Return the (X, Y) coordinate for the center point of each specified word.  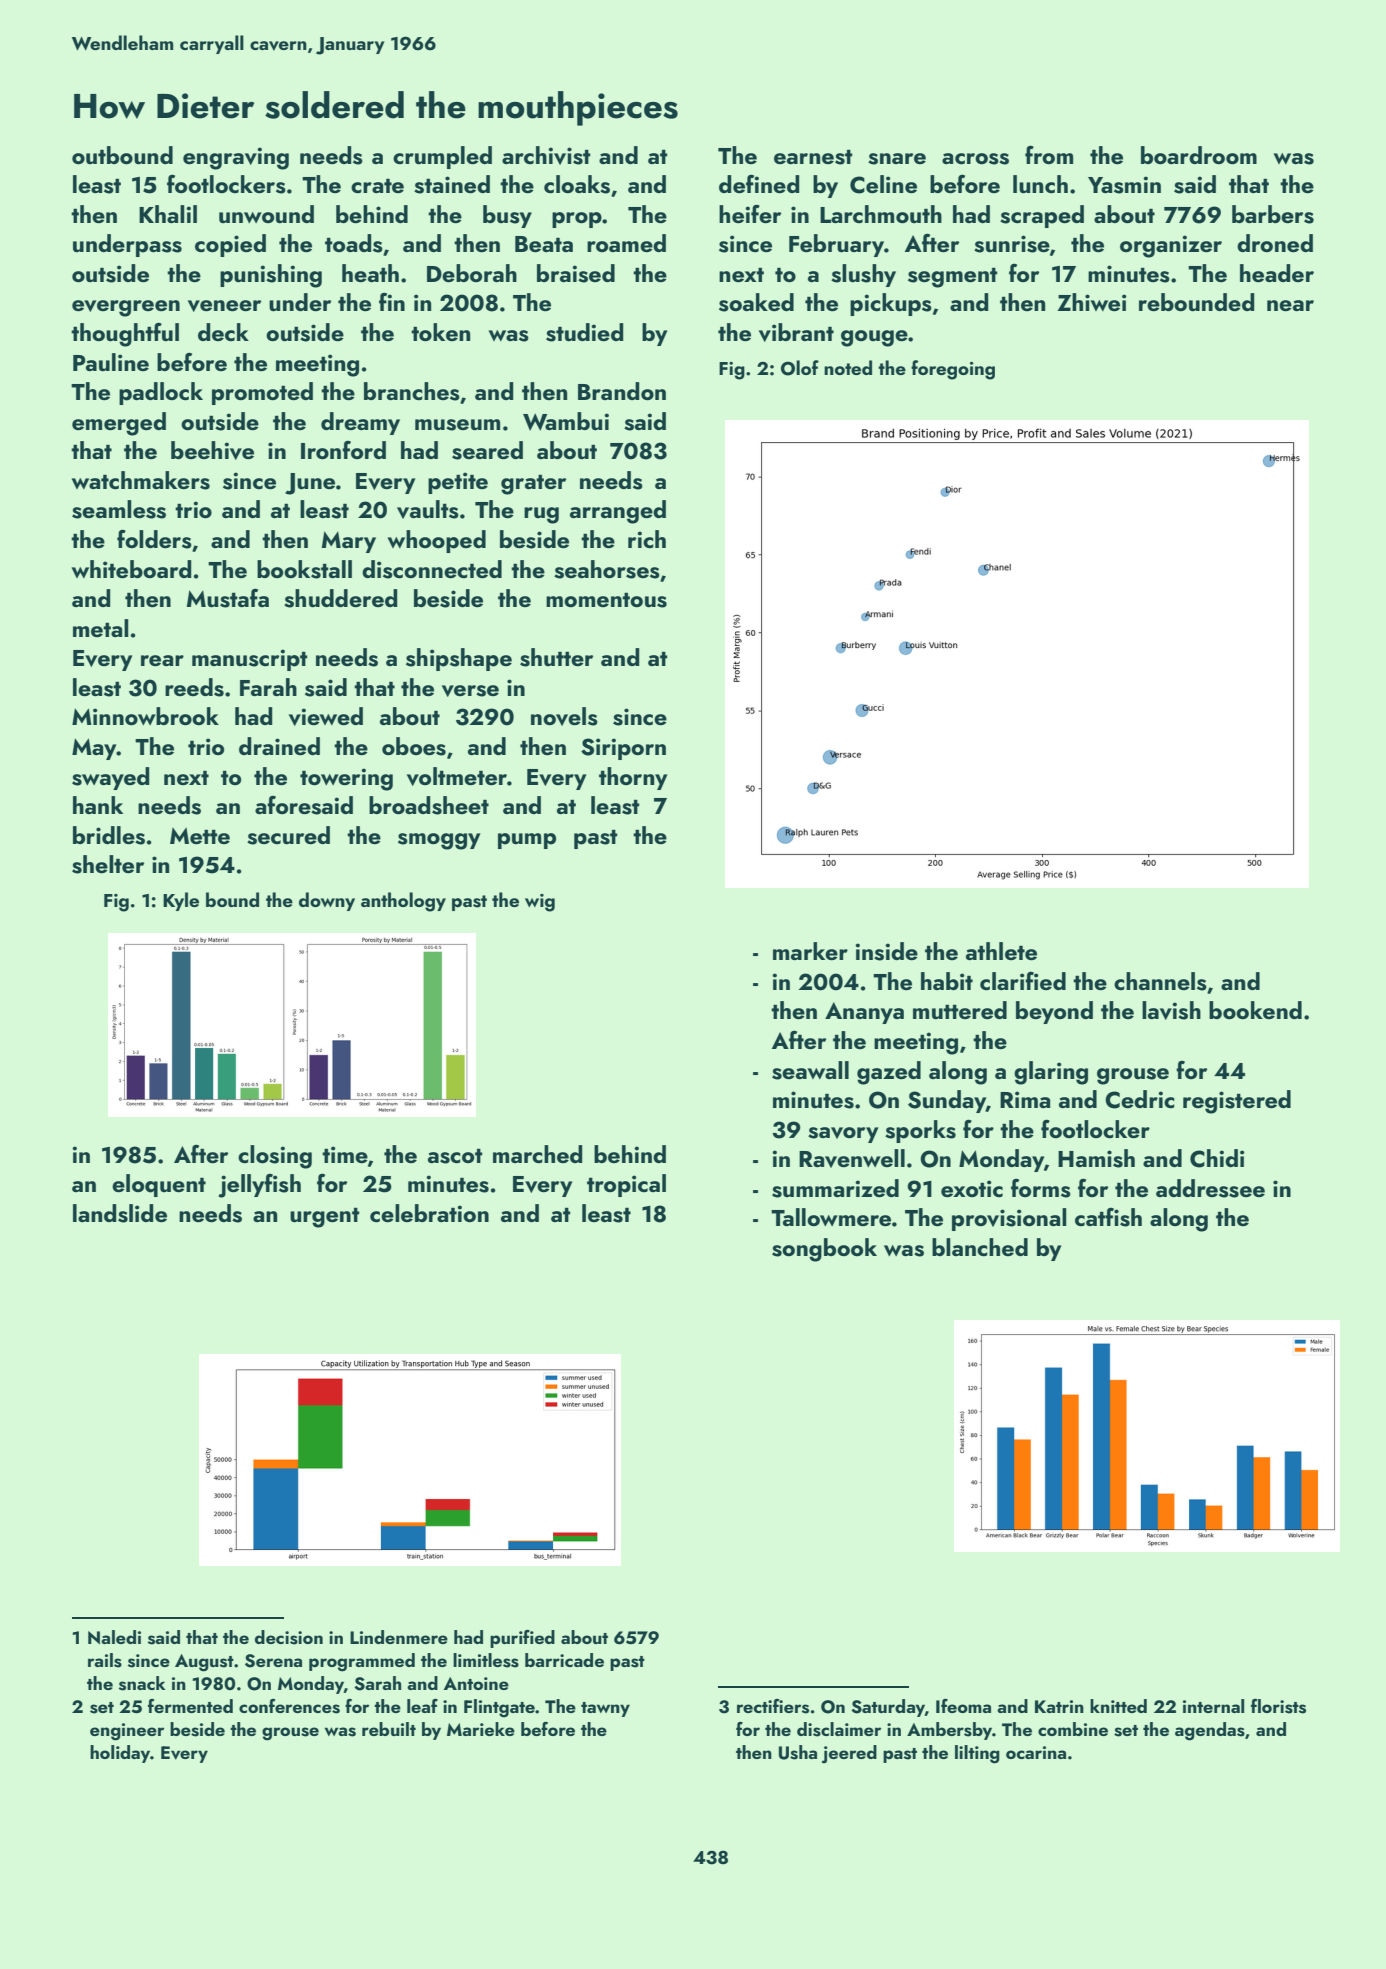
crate (377, 186)
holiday (120, 1754)
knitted (1118, 1706)
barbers (1273, 214)
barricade (564, 1660)
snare (897, 159)
